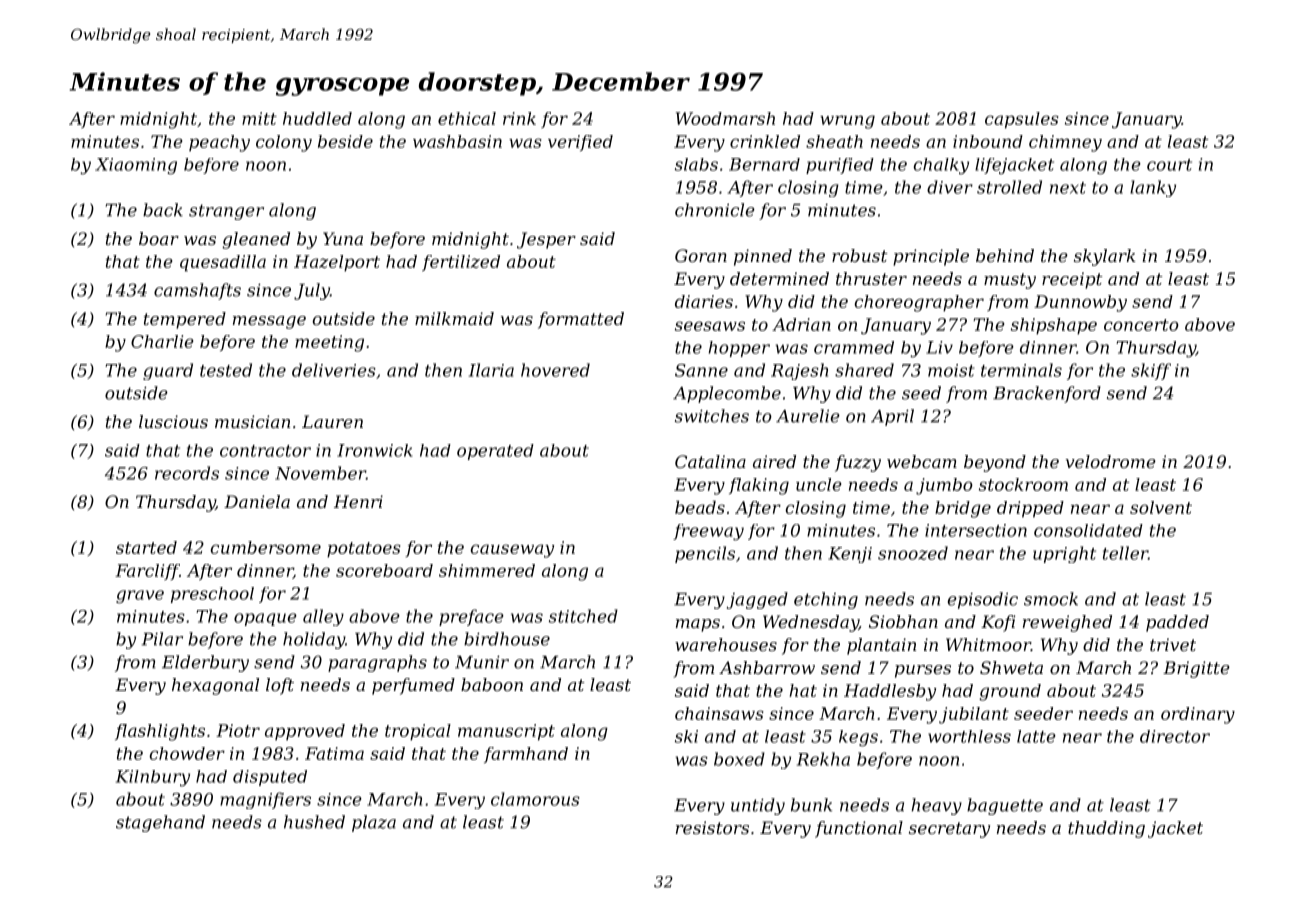  I want to click on padded, so click(1177, 623).
